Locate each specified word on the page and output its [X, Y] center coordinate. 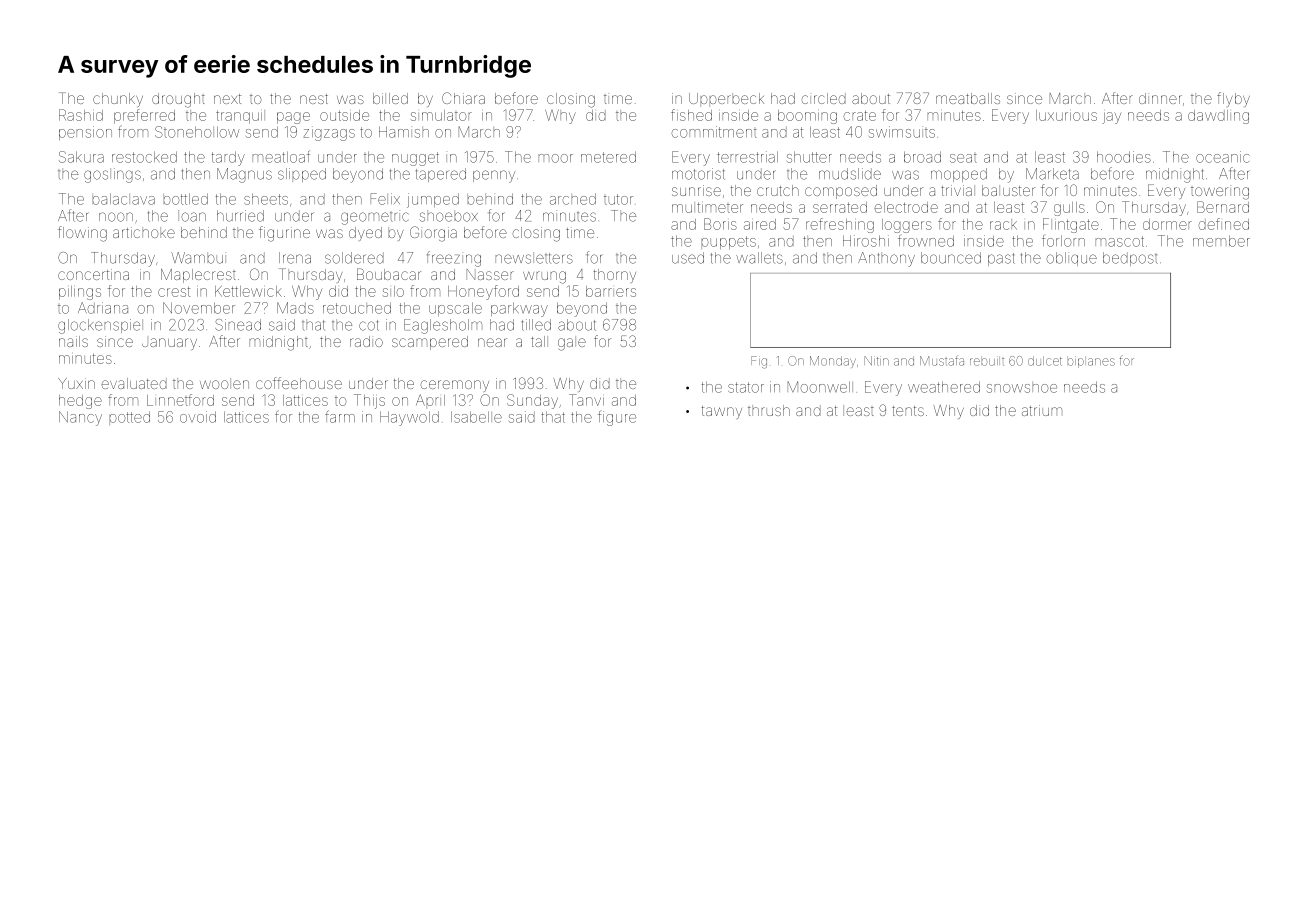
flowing [82, 234]
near [492, 342]
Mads [295, 308]
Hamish [404, 132]
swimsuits [902, 132]
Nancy [80, 418]
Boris [720, 224]
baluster [1008, 190]
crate [859, 115]
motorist [698, 174]
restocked [144, 157]
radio [366, 341]
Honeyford [483, 292]
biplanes [1091, 362]
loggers [907, 226]
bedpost [1130, 259]
